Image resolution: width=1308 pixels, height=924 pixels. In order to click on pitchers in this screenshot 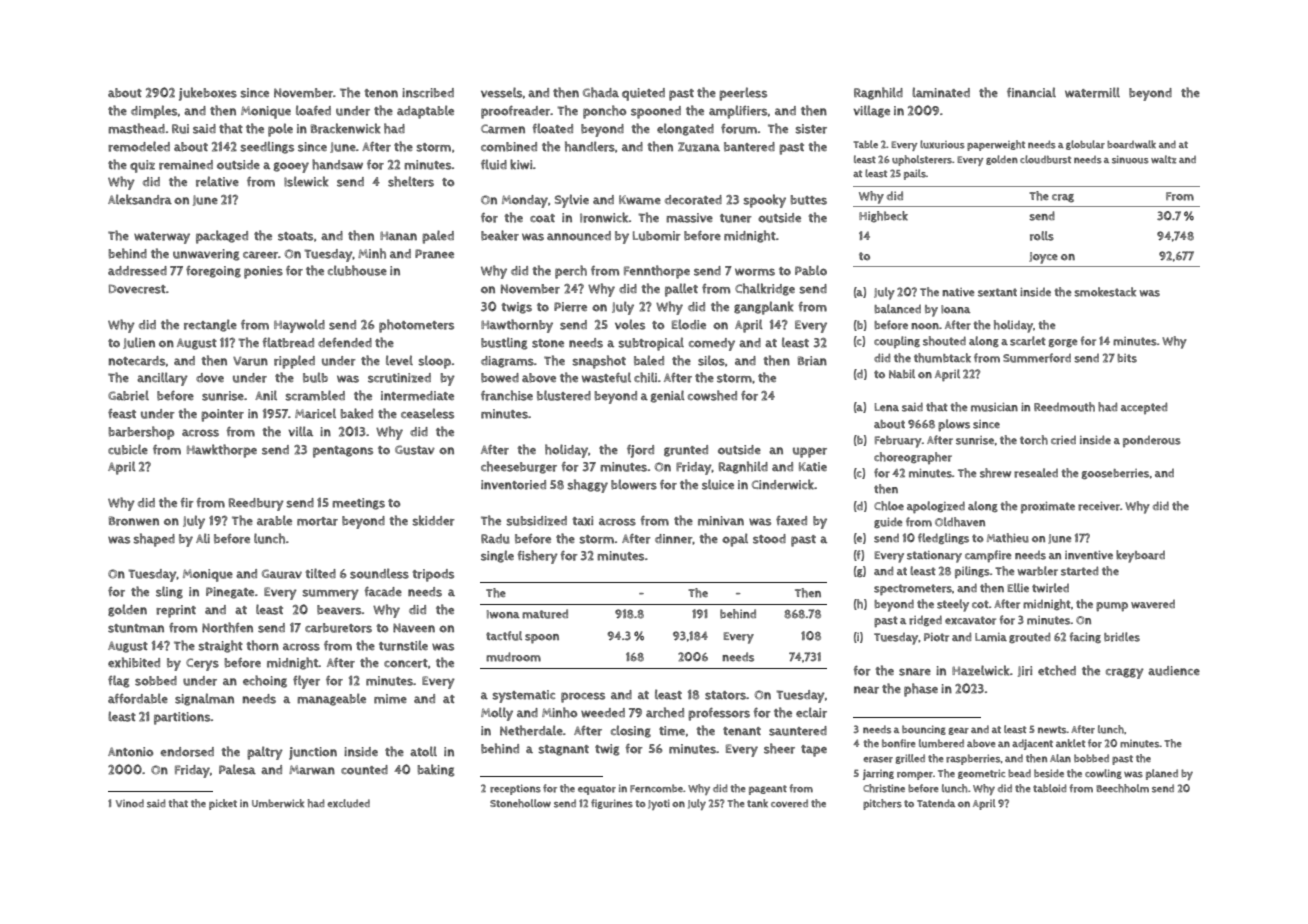, I will do `click(882, 804)`.
